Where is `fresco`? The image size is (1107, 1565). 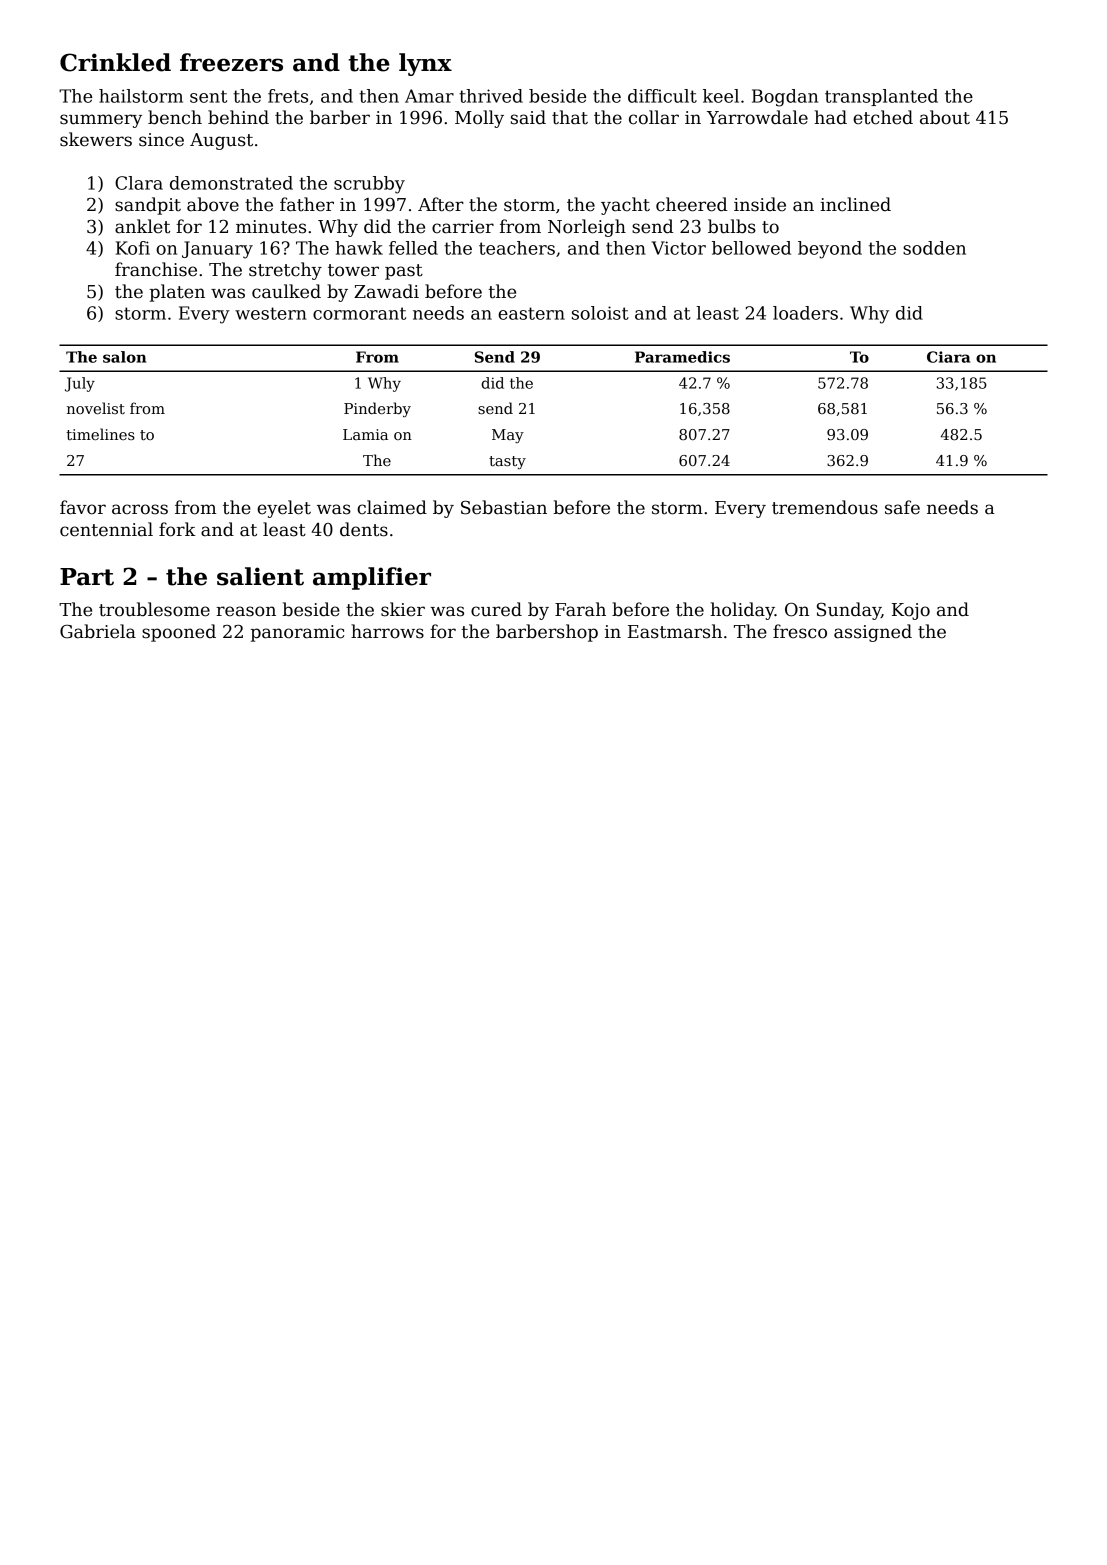
fresco is located at coordinates (800, 631).
